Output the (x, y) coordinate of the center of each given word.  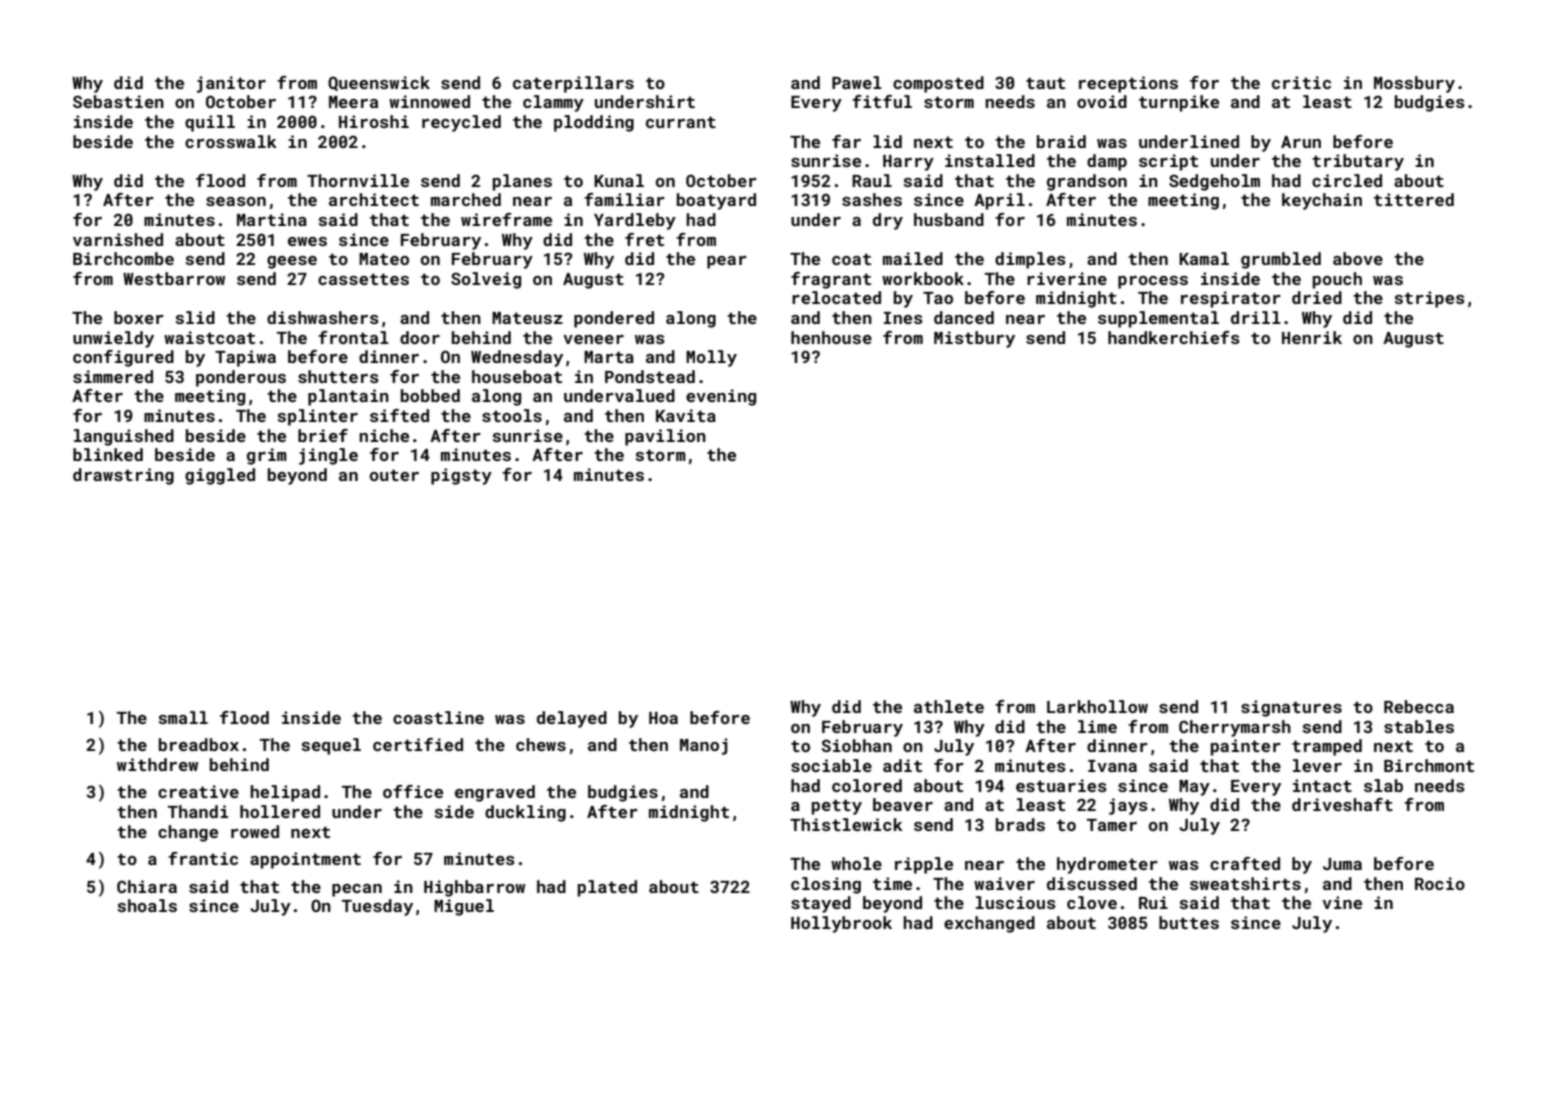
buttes (1189, 922)
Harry (908, 163)
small (183, 717)
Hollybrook (841, 924)
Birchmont (1429, 765)
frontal (353, 337)
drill (1256, 317)
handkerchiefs (1174, 337)
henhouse (831, 337)
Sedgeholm (1214, 182)
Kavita (686, 415)
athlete (949, 706)
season (236, 201)
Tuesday (377, 907)
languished (124, 437)
